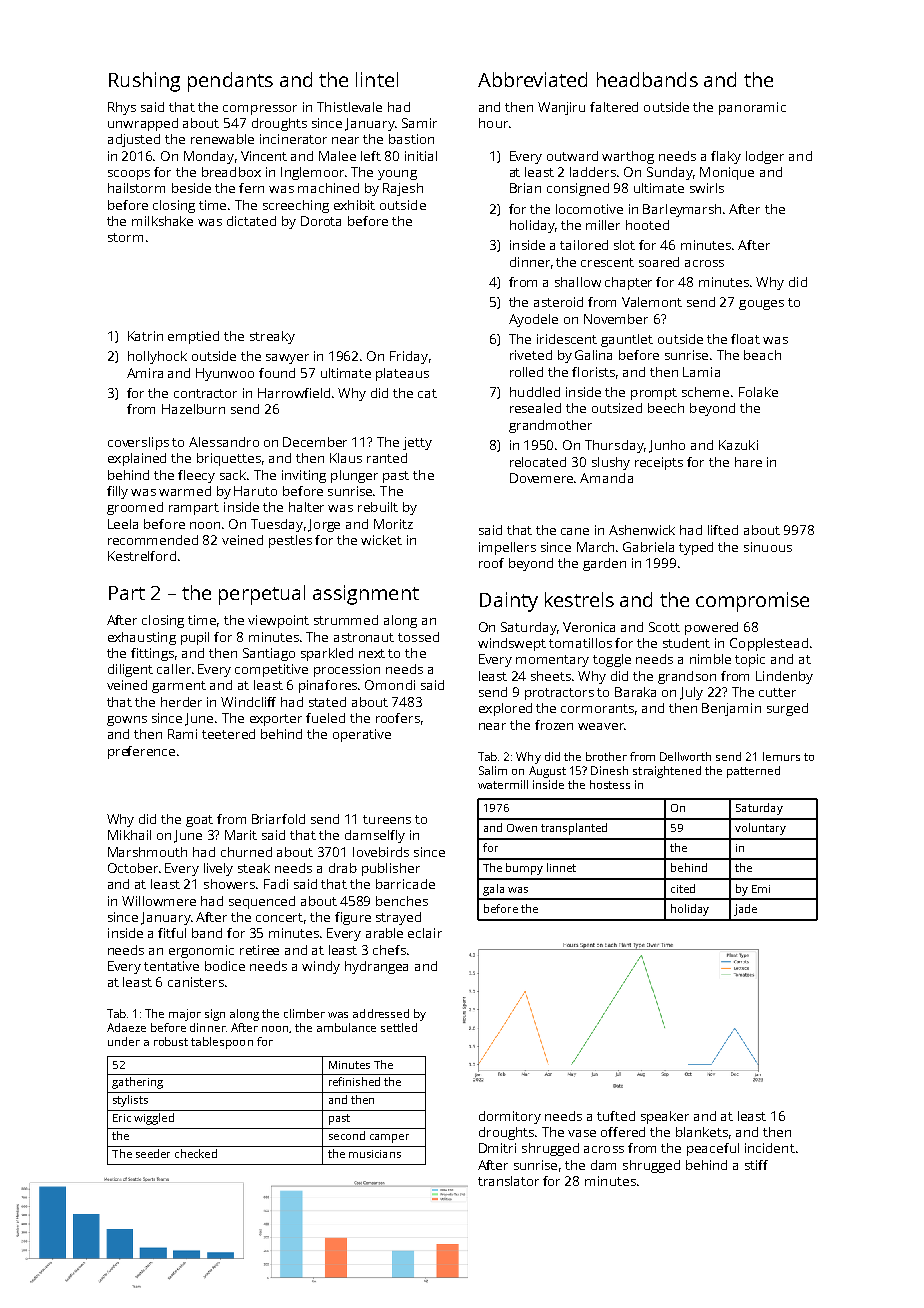  Describe the element at coordinates (507, 548) in the image. I see `impellers` at that location.
